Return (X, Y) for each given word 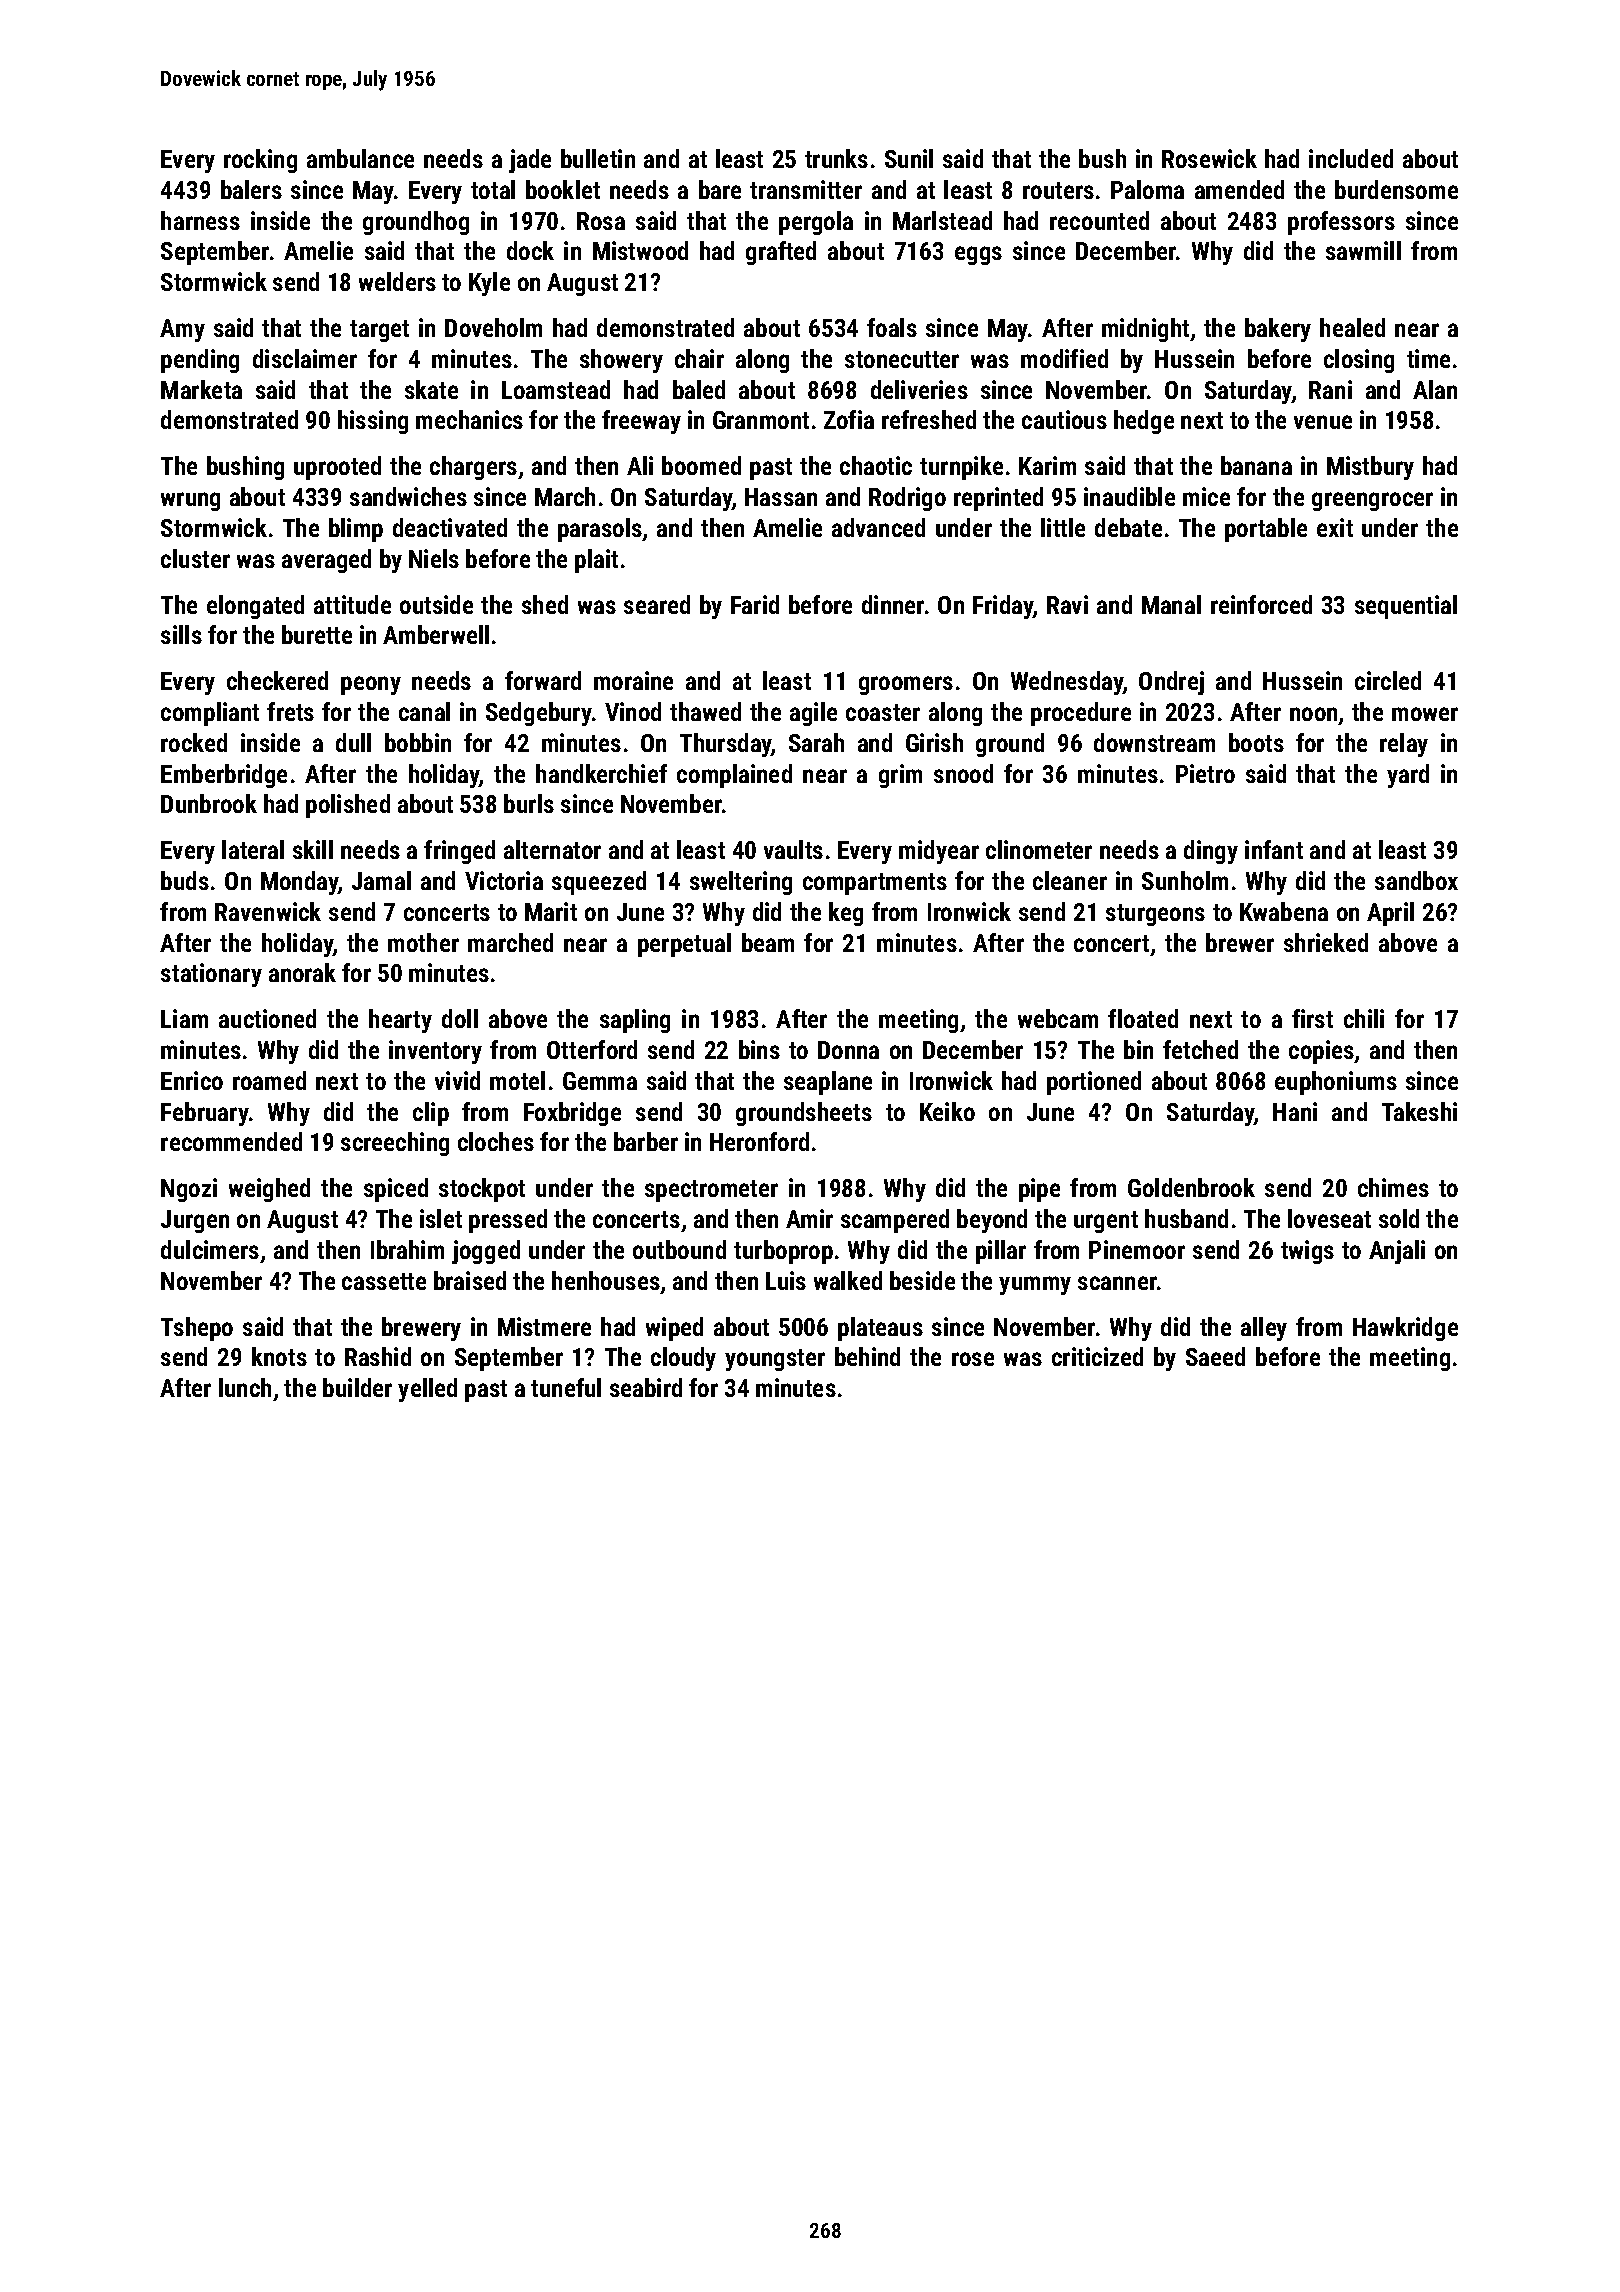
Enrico (192, 1080)
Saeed (1215, 1356)
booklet (563, 189)
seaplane (828, 1083)
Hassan (781, 497)
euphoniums (1336, 1083)
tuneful (566, 1387)
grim (900, 776)
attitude (352, 604)
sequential (1406, 607)
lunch (245, 1387)
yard (1408, 776)
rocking (260, 161)
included (1351, 158)
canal (424, 711)
